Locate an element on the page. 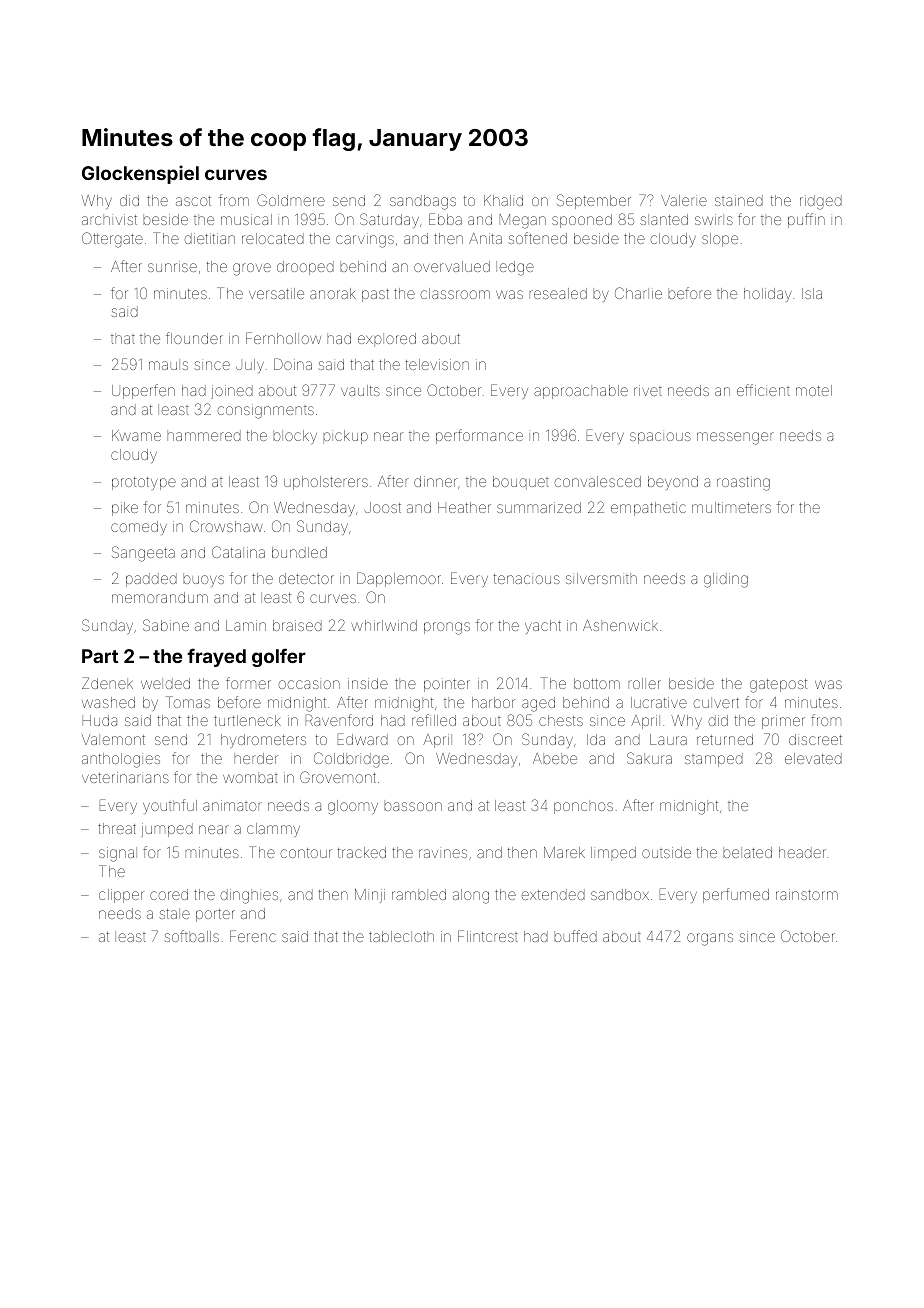 This page has width=924, height=1308. stained is located at coordinates (739, 200).
